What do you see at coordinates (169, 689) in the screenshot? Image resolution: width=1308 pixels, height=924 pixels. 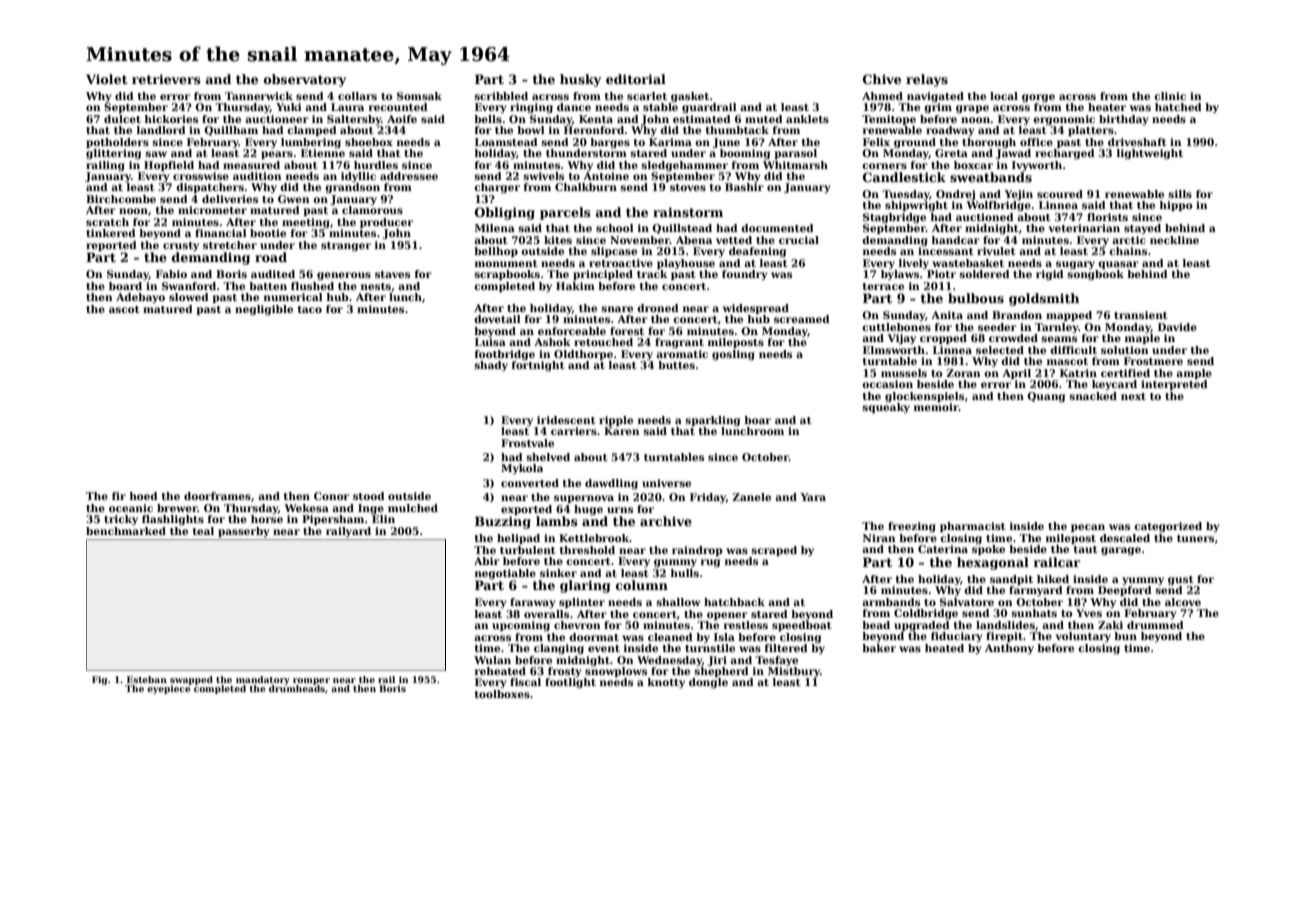 I see `eyepiece` at bounding box center [169, 689].
